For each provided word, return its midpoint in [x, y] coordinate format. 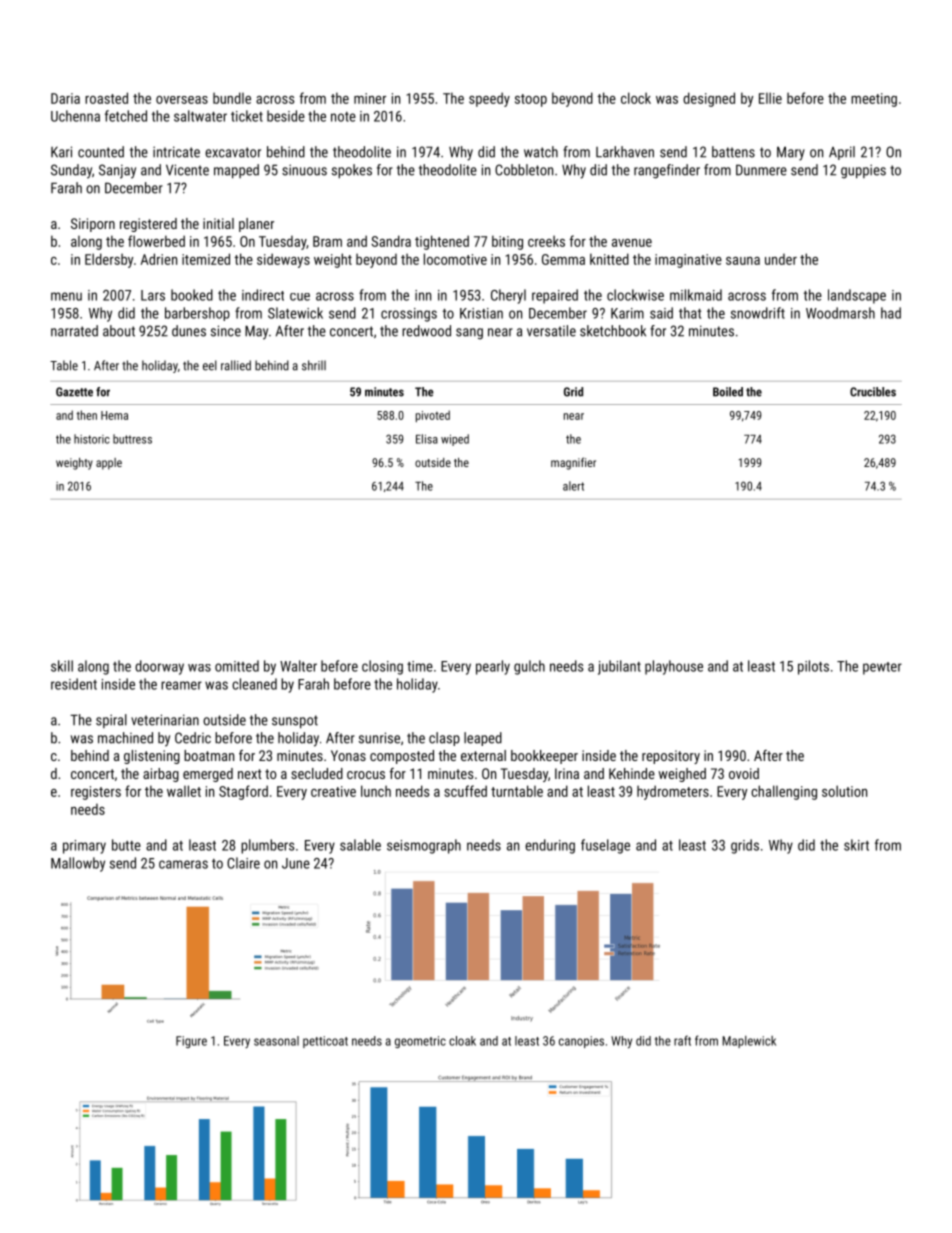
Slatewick [295, 313]
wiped [455, 440]
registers [96, 793]
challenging [784, 792]
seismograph [424, 846]
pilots [813, 667]
